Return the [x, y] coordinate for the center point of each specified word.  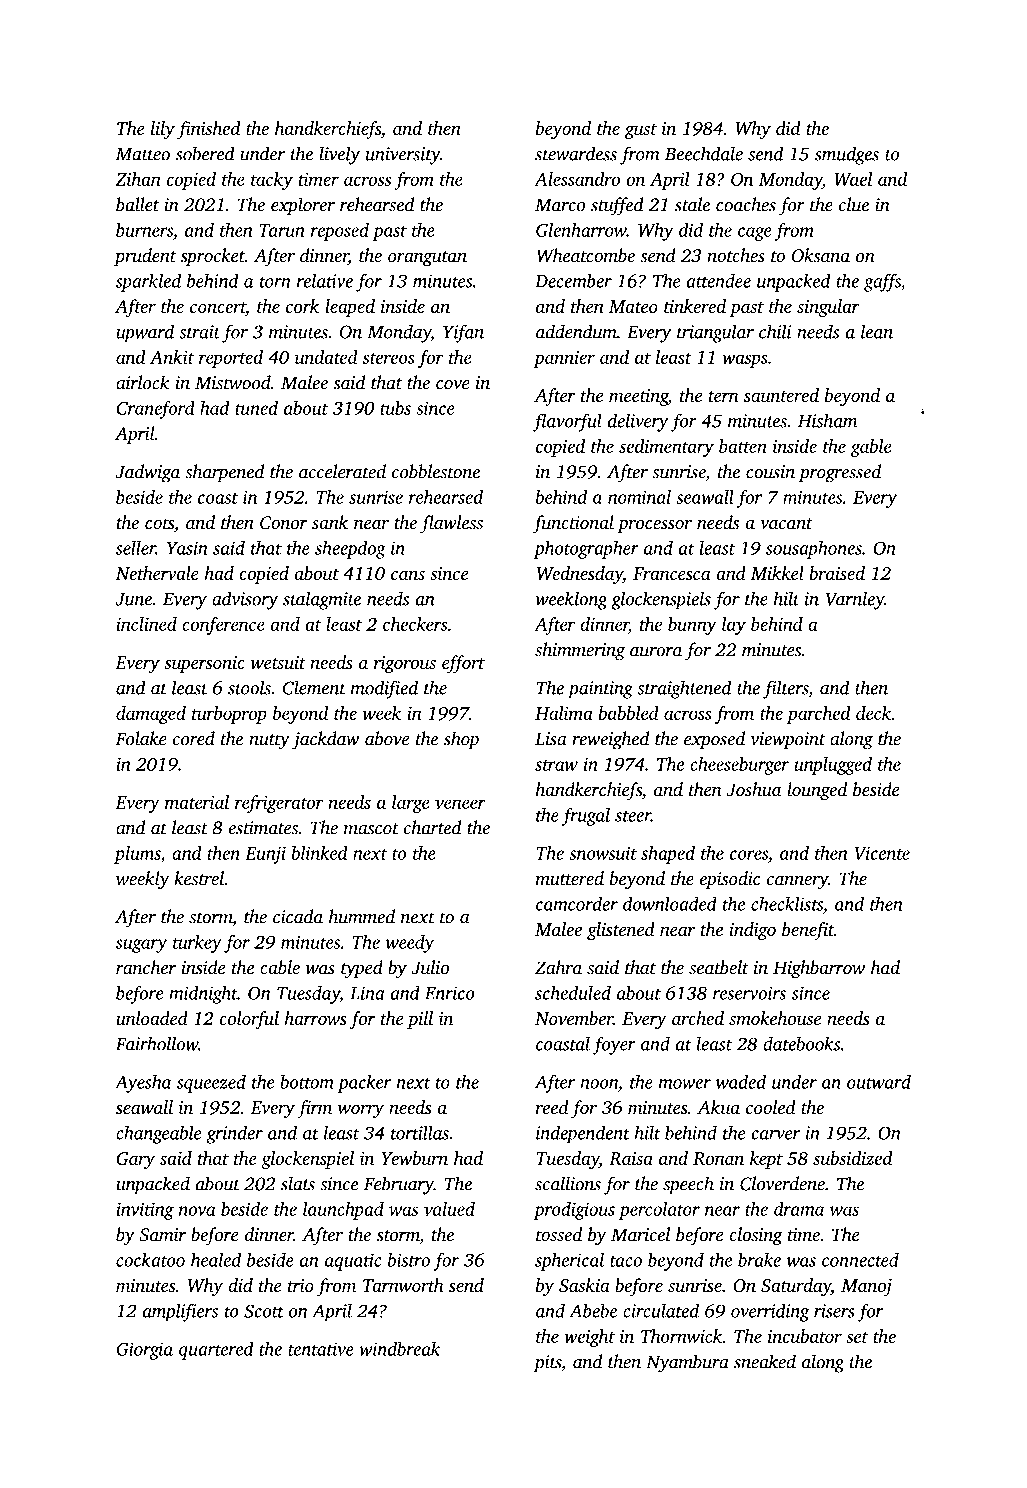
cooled [771, 1107]
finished [208, 130]
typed [362, 969]
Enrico [449, 993]
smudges [847, 155]
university [403, 156]
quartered [216, 1351]
